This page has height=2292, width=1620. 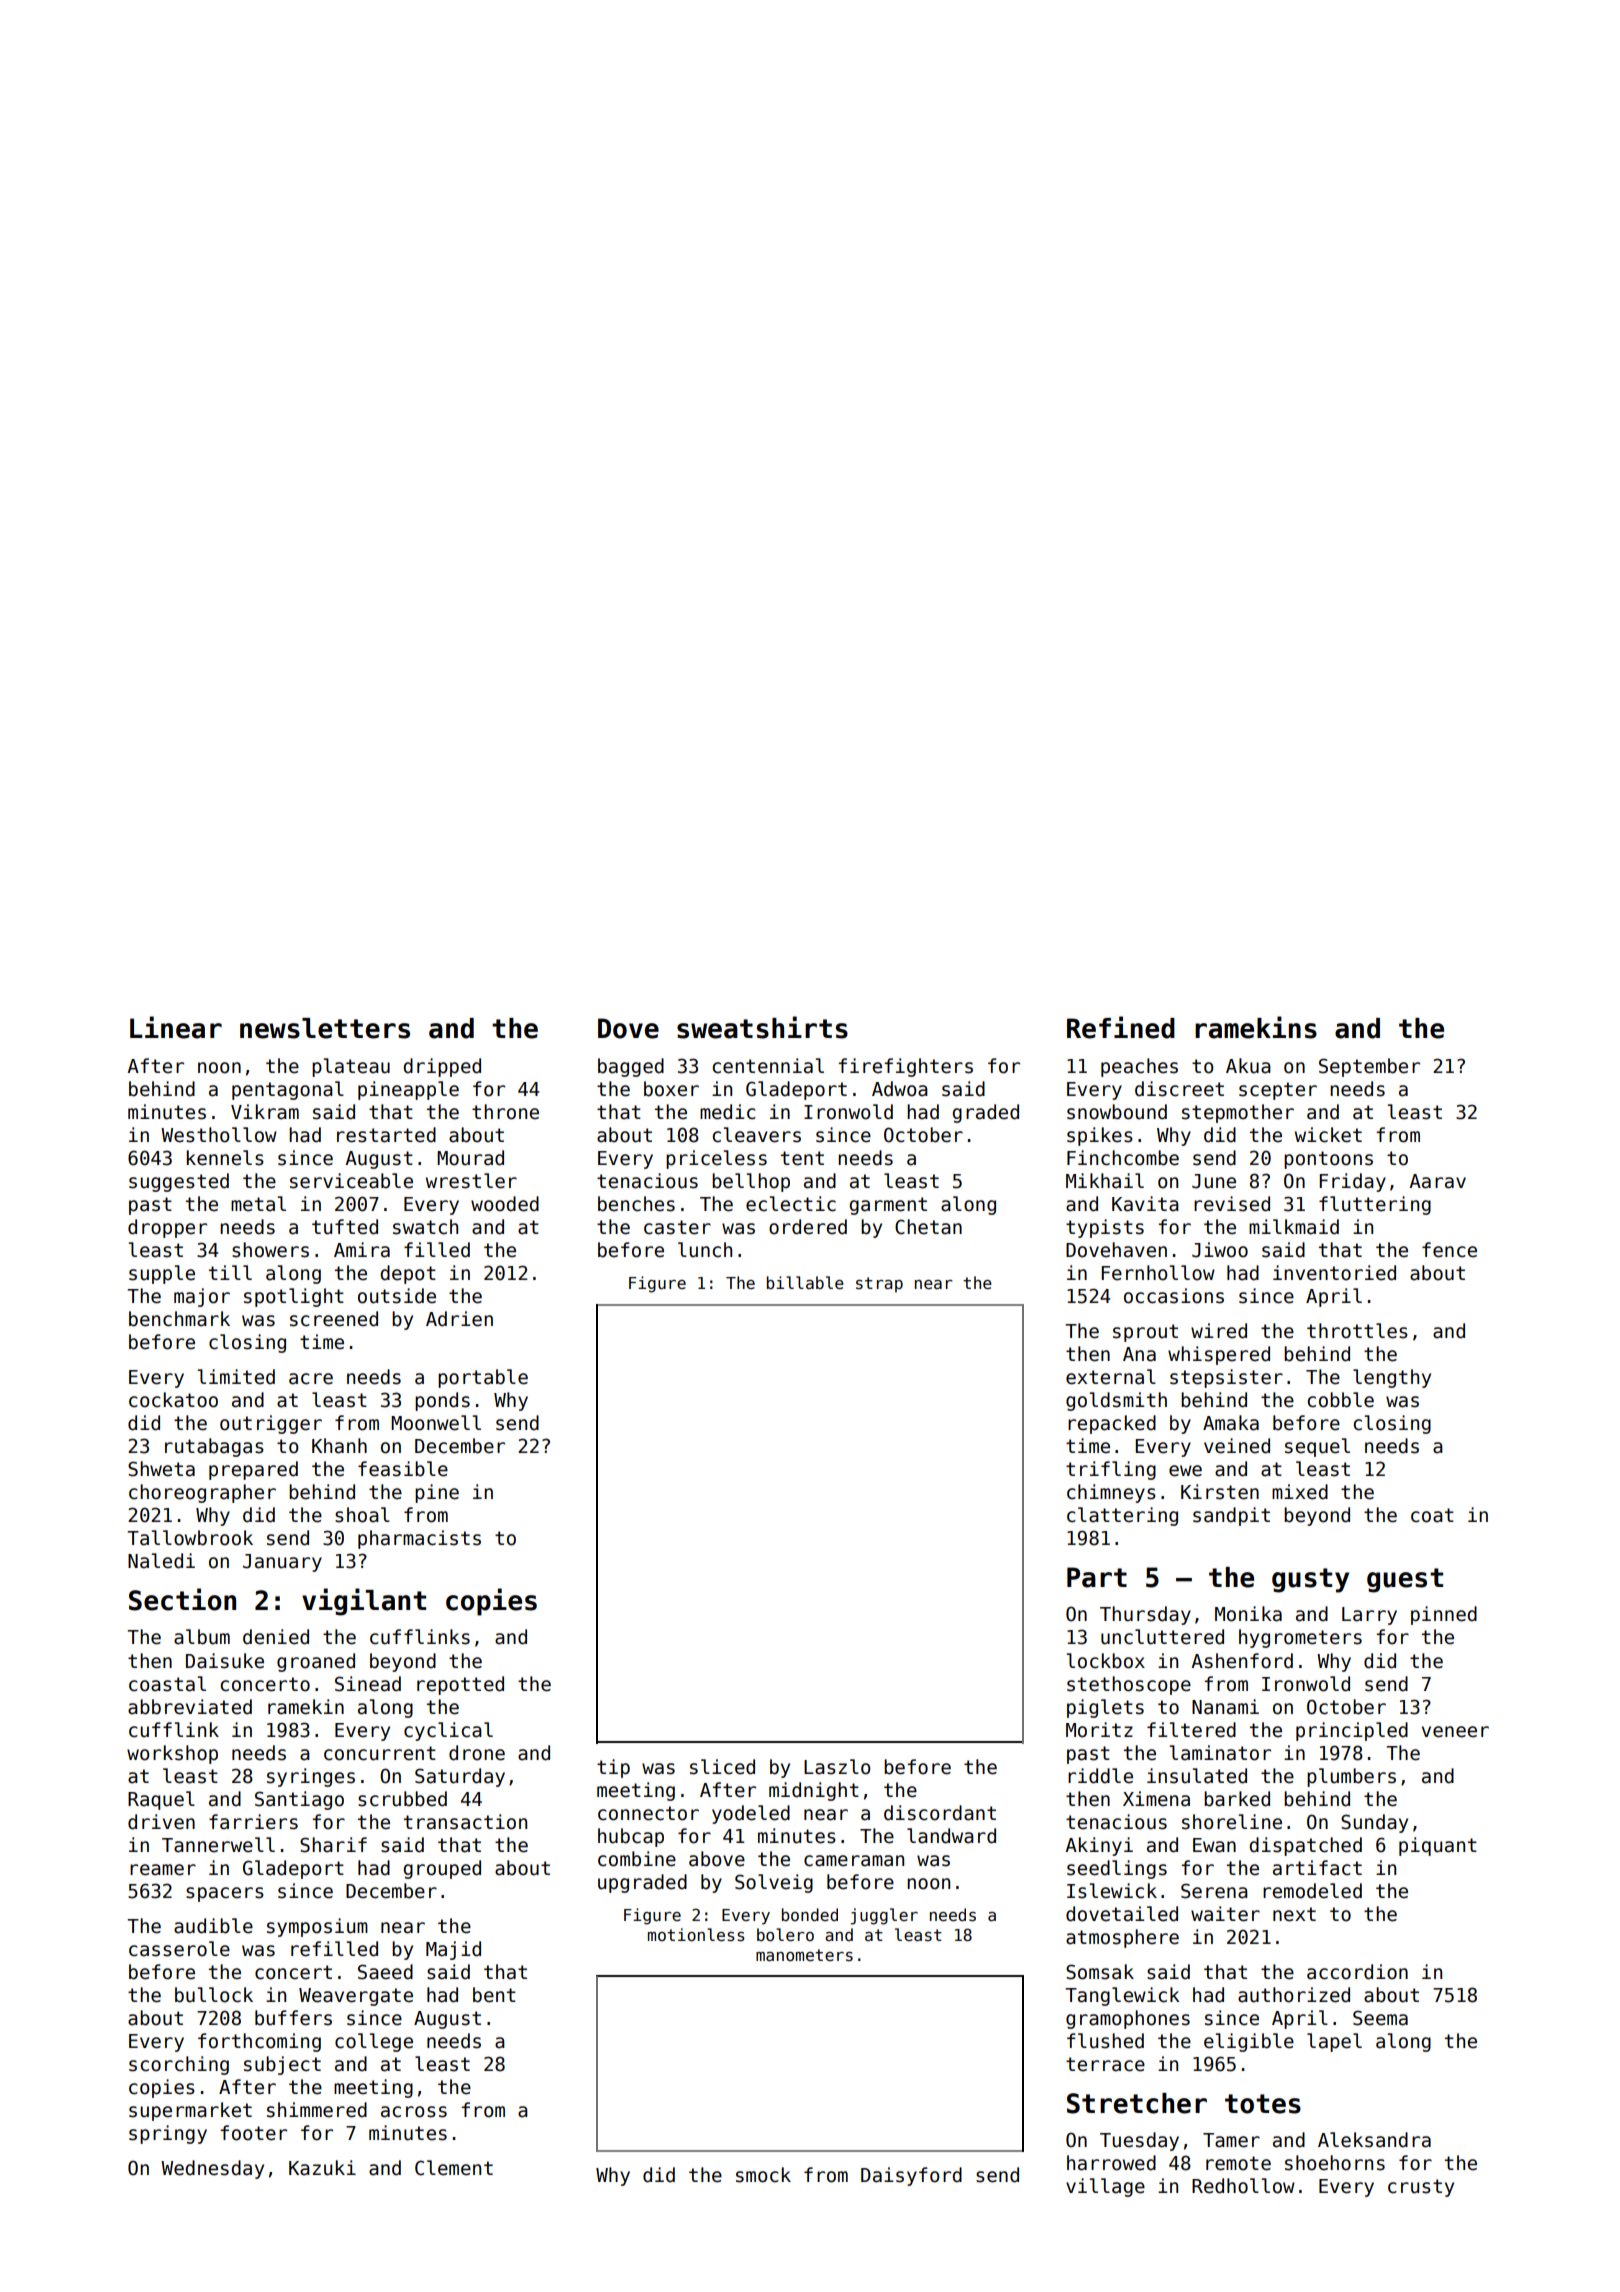 What do you see at coordinates (1238, 1113) in the page?
I see `stepmother` at bounding box center [1238, 1113].
